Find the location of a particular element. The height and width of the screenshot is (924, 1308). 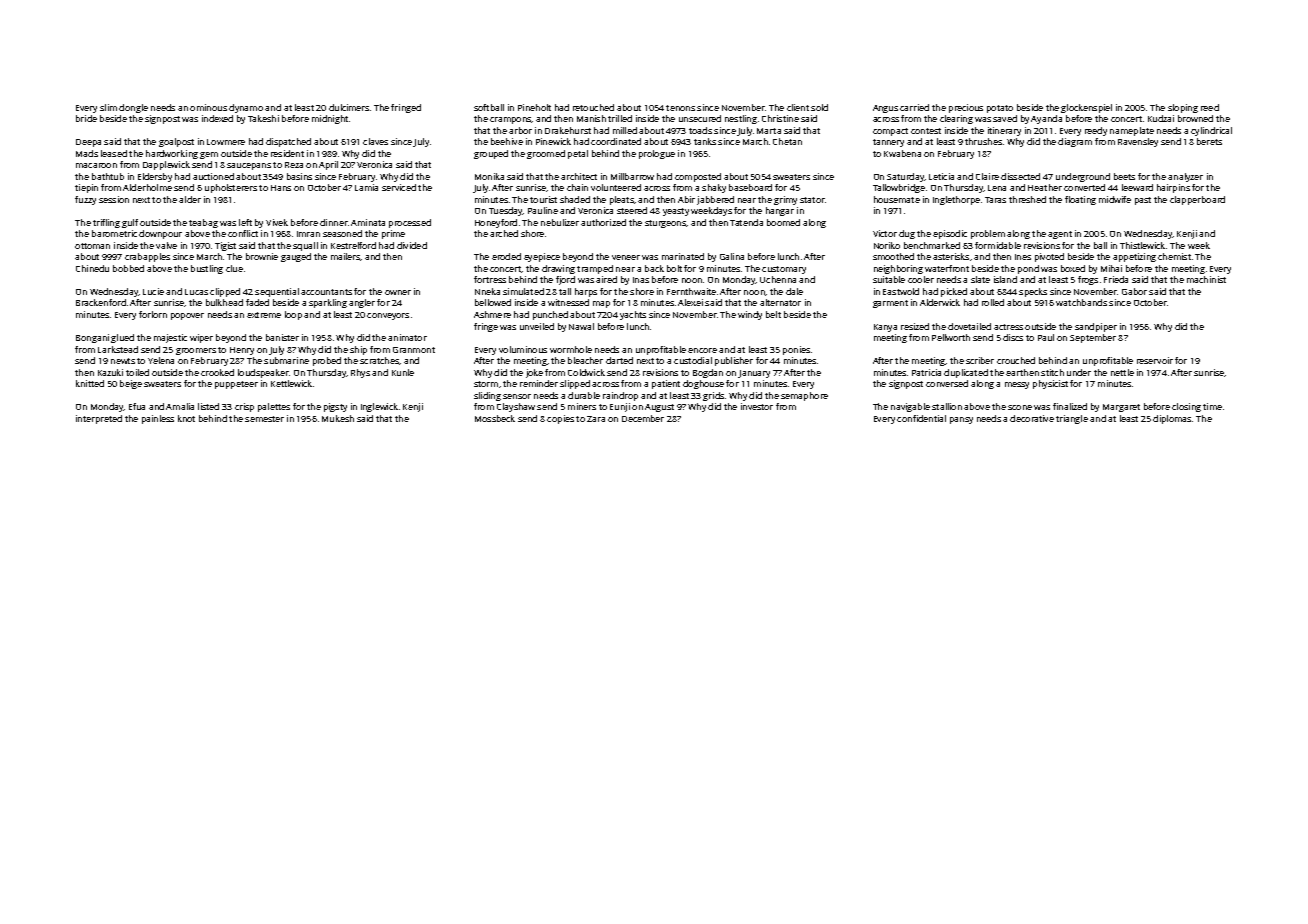

Marta is located at coordinates (769, 131).
